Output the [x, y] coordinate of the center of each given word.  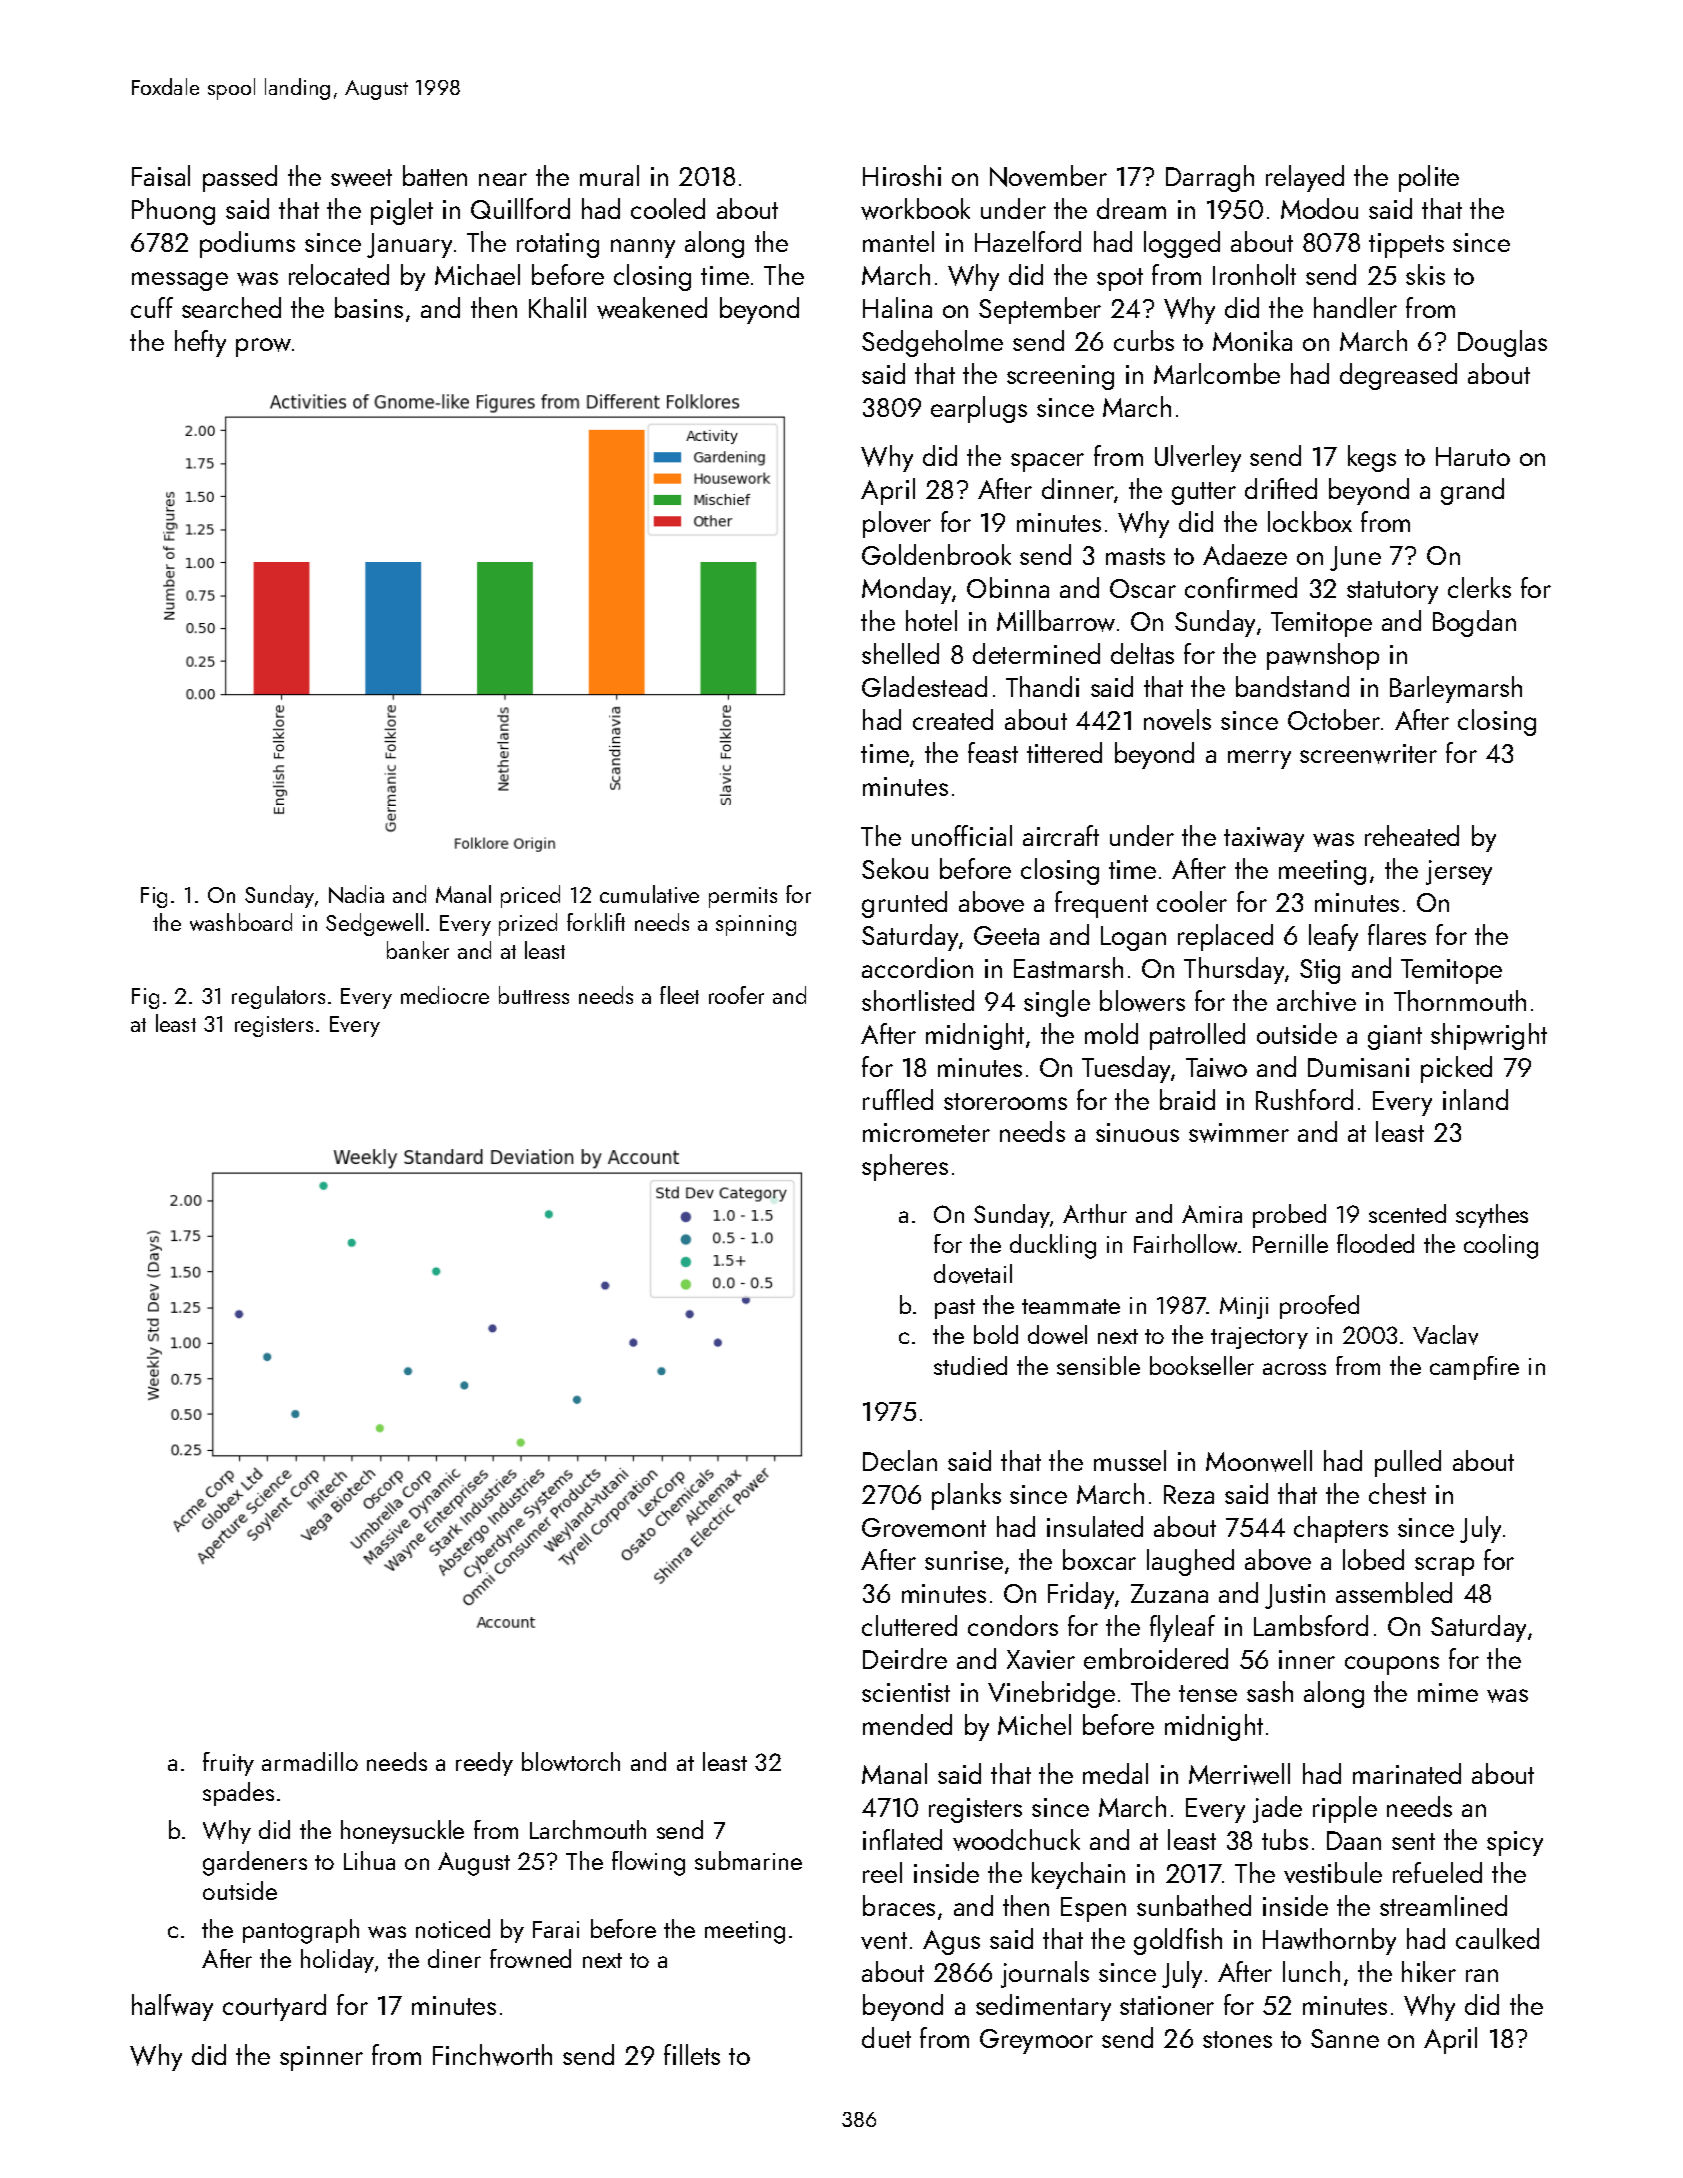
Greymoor [1036, 2041]
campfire [1474, 1368]
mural [609, 175]
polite [1429, 178]
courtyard [274, 2007]
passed [240, 178]
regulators [278, 997]
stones [1237, 2039]
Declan [900, 1460]
